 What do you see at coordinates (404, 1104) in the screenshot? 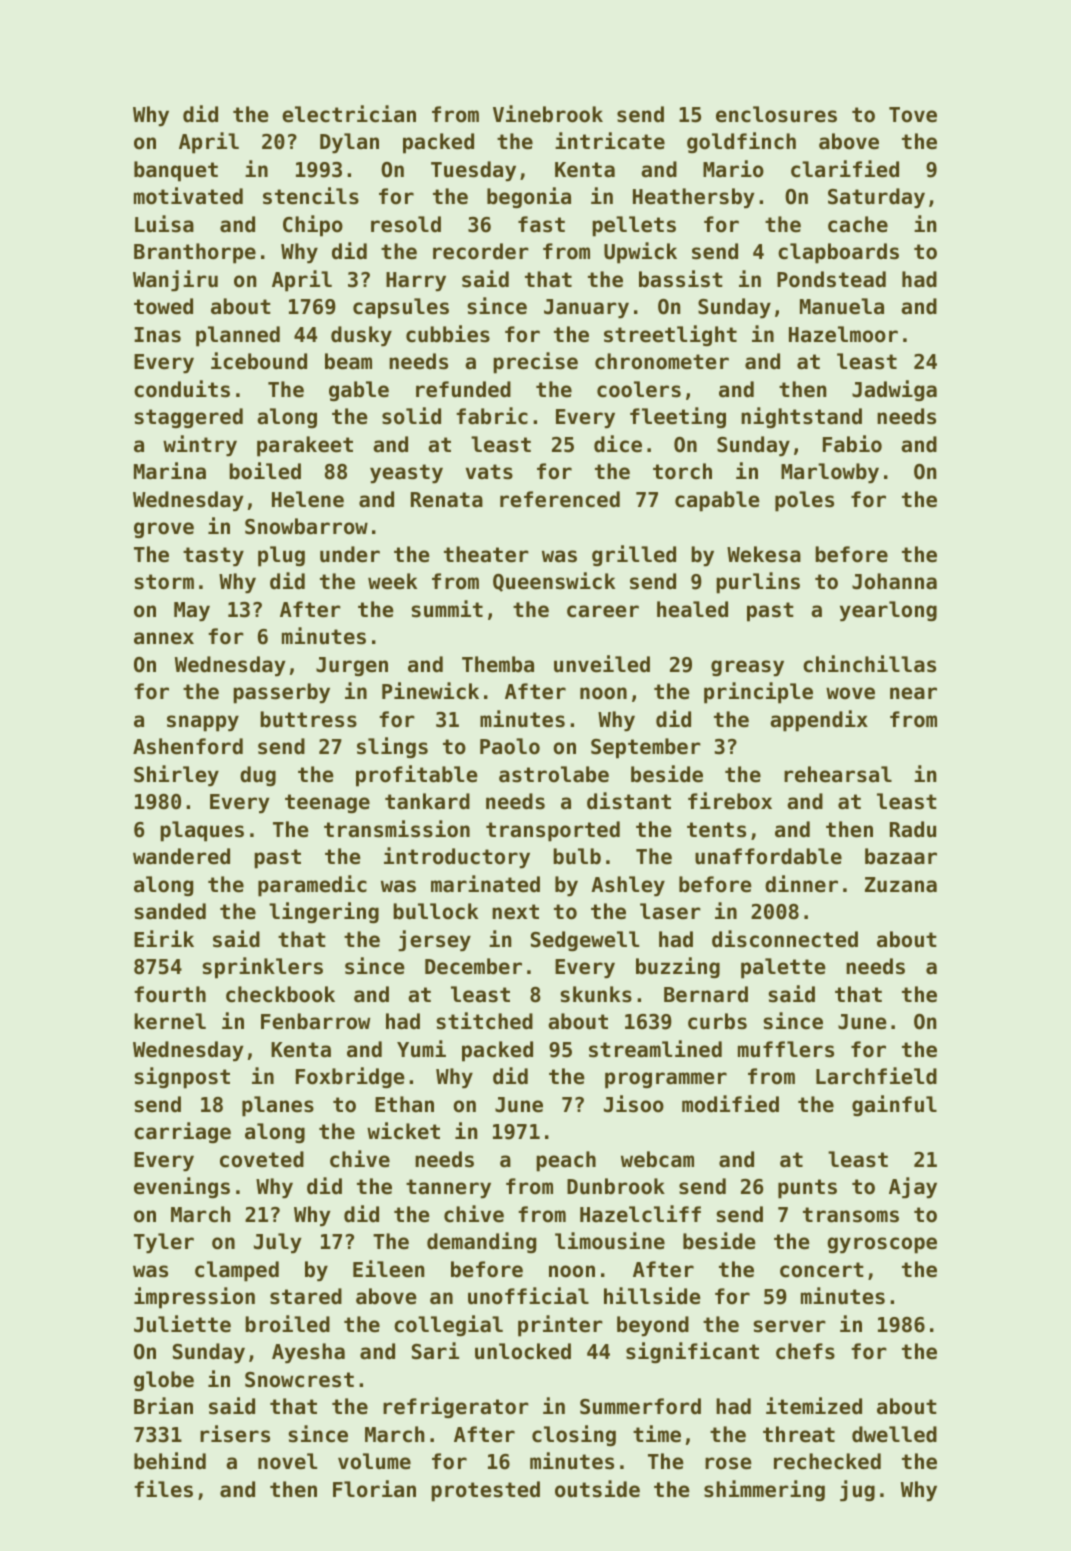
I see `Ethan` at bounding box center [404, 1104].
